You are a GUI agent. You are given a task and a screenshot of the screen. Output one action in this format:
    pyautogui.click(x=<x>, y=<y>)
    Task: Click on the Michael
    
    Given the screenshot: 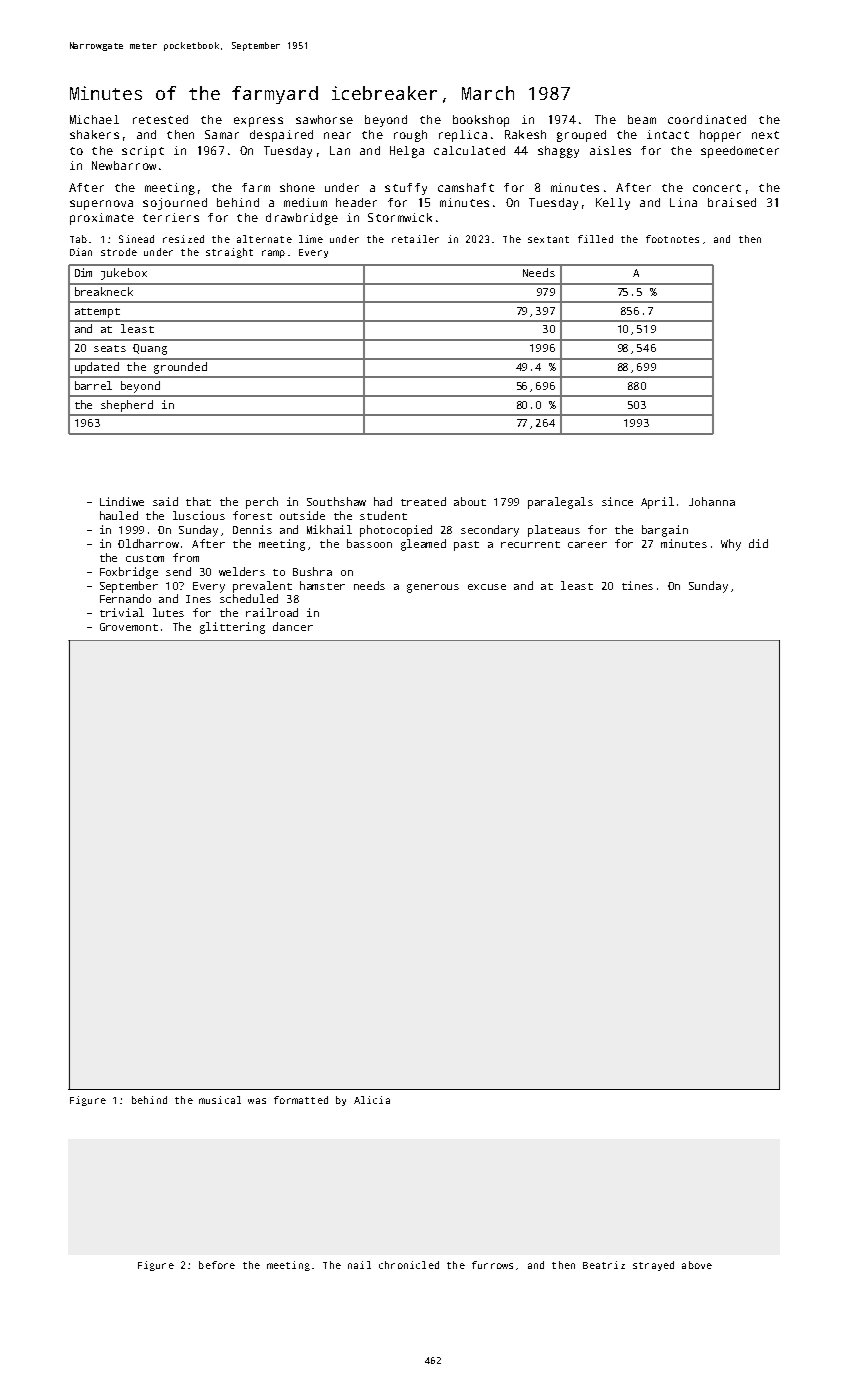 What is the action you would take?
    pyautogui.click(x=94, y=119)
